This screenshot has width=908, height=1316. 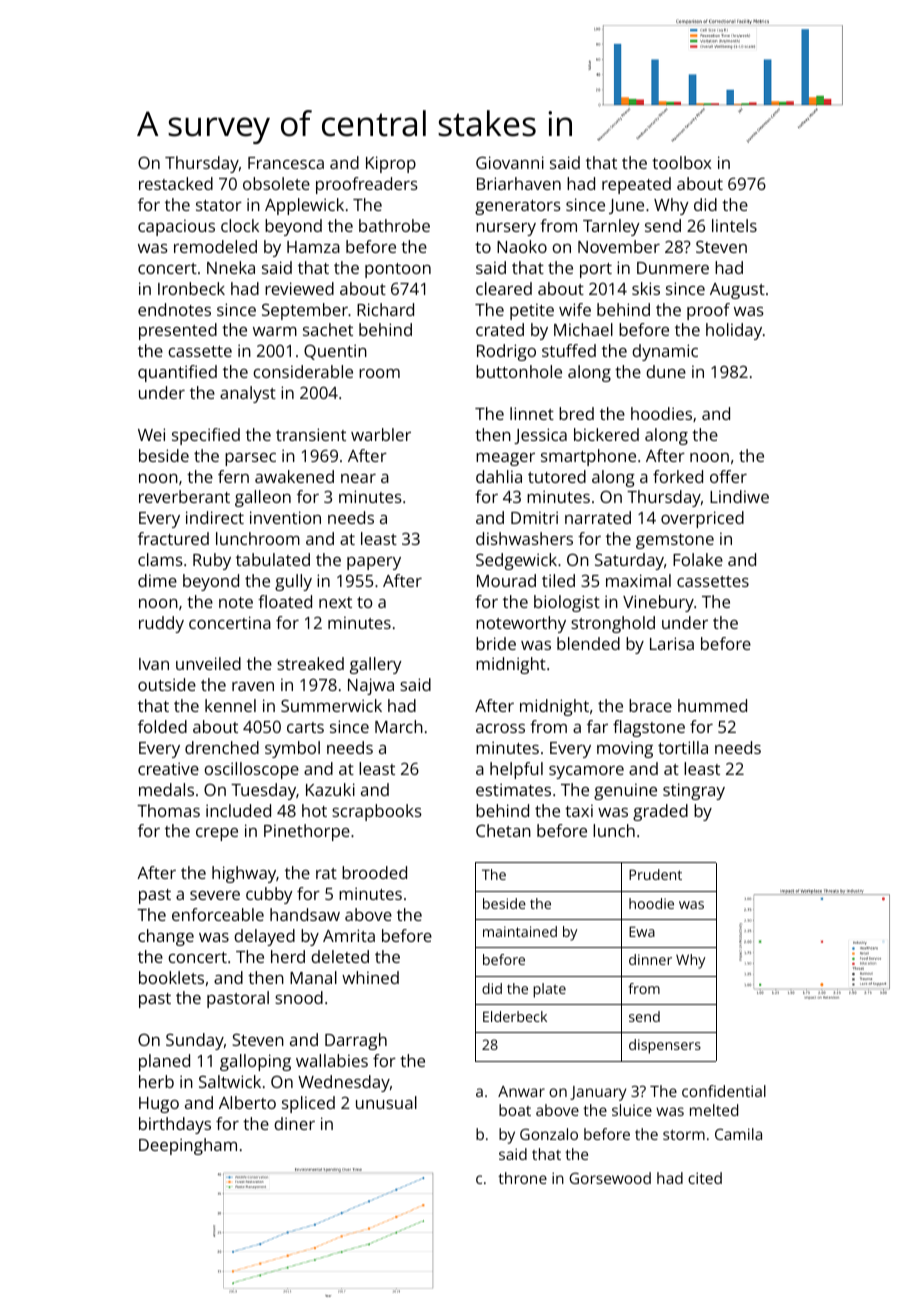 What do you see at coordinates (522, 246) in the screenshot?
I see `Naoko` at bounding box center [522, 246].
